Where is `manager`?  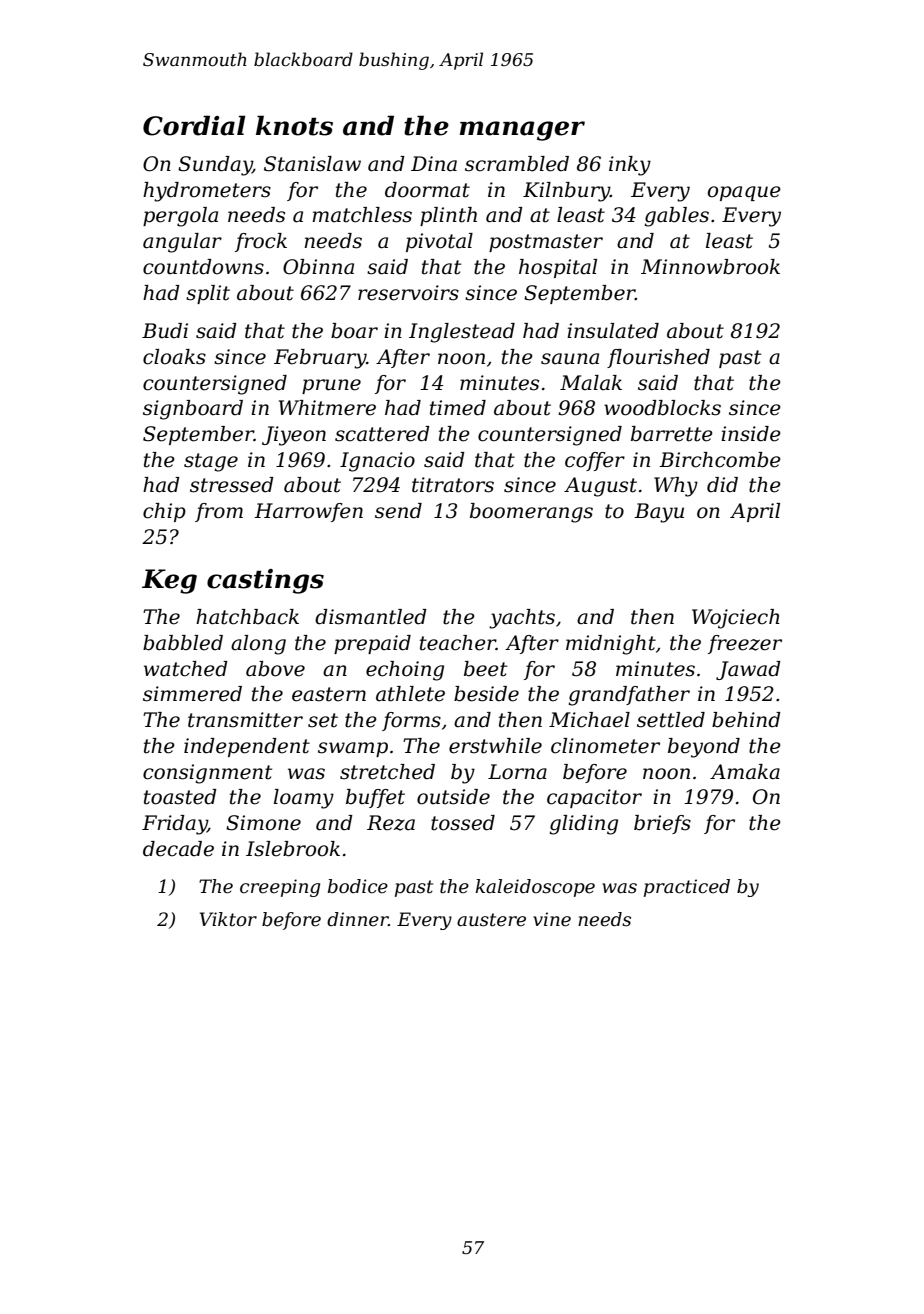 manager is located at coordinates (522, 131).
